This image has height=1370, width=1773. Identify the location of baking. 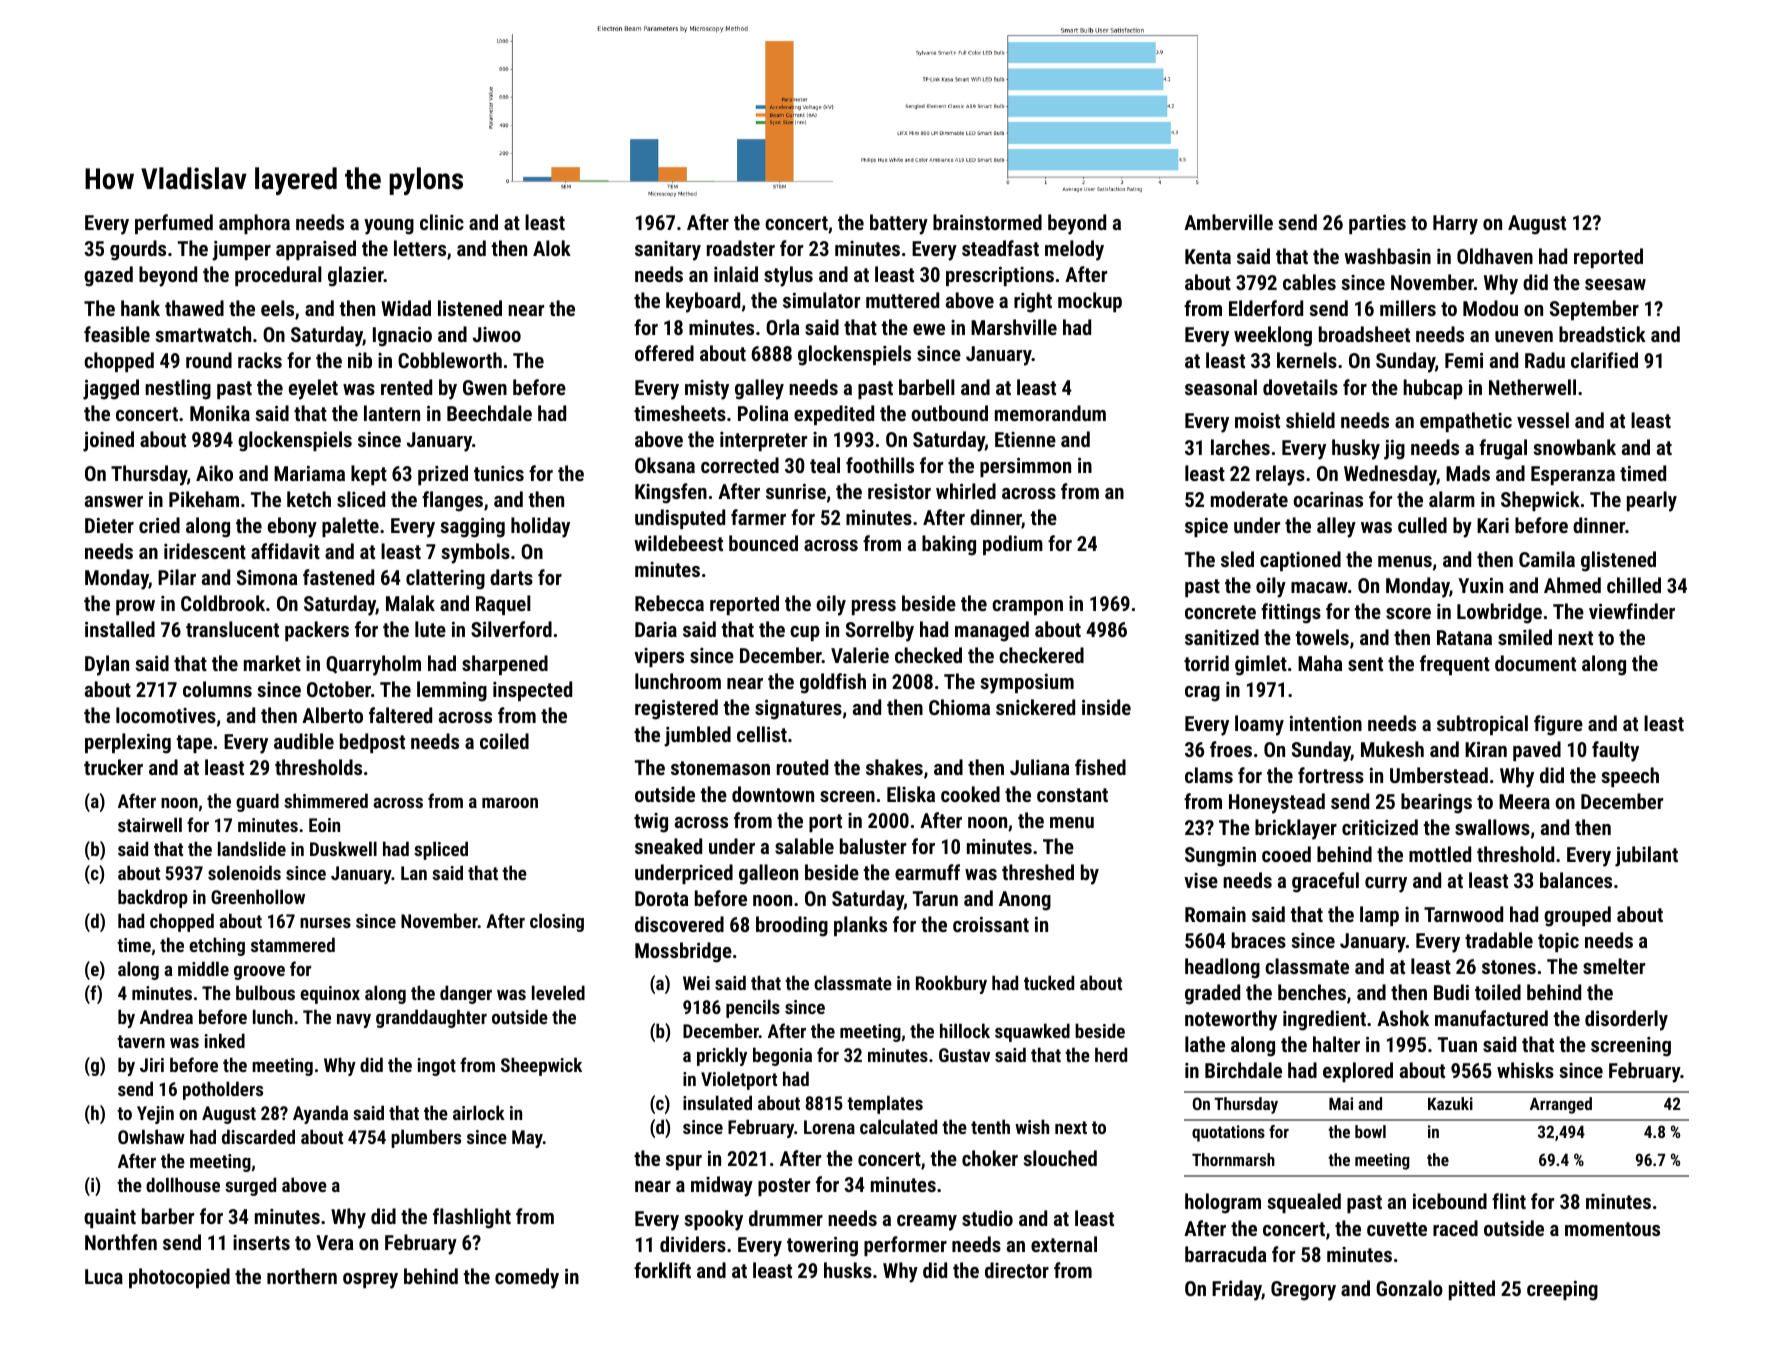
(949, 545).
